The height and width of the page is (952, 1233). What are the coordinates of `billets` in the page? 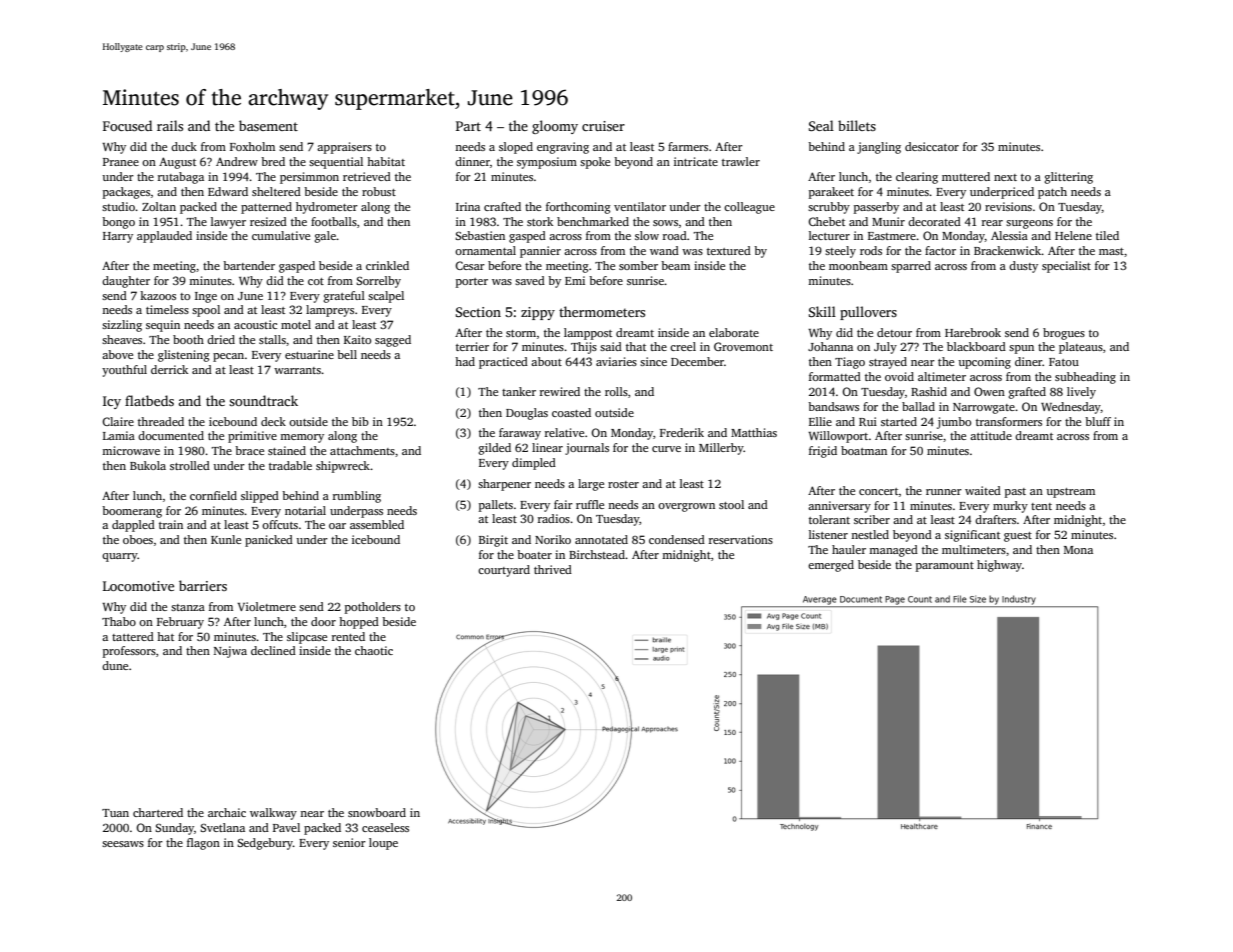 It's located at (857, 125).
